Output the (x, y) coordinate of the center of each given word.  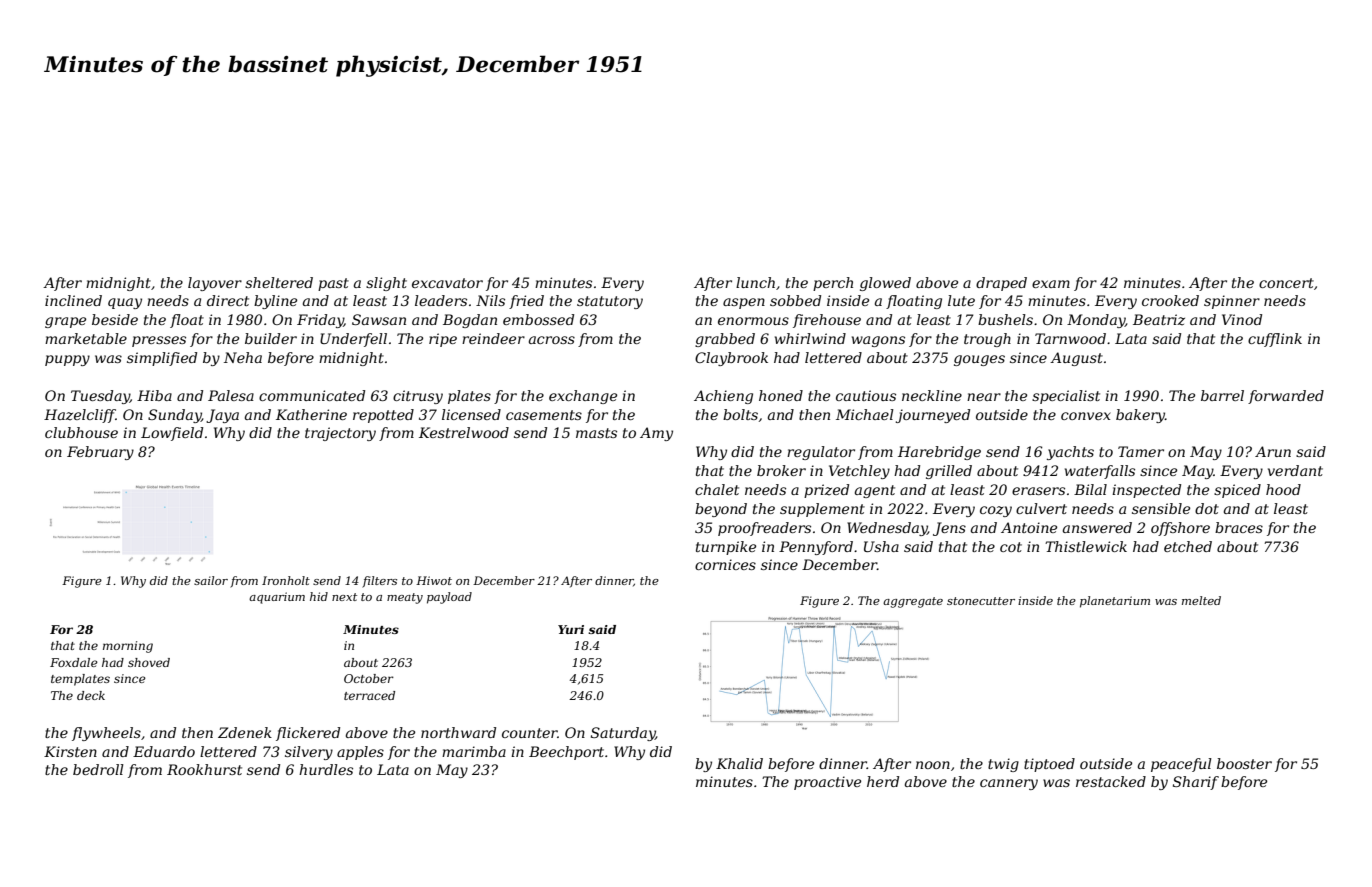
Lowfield (172, 434)
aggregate (913, 602)
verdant (1295, 470)
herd (883, 781)
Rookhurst (204, 769)
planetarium (1115, 602)
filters (379, 582)
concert (1286, 283)
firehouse (827, 321)
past (333, 284)
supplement (822, 510)
